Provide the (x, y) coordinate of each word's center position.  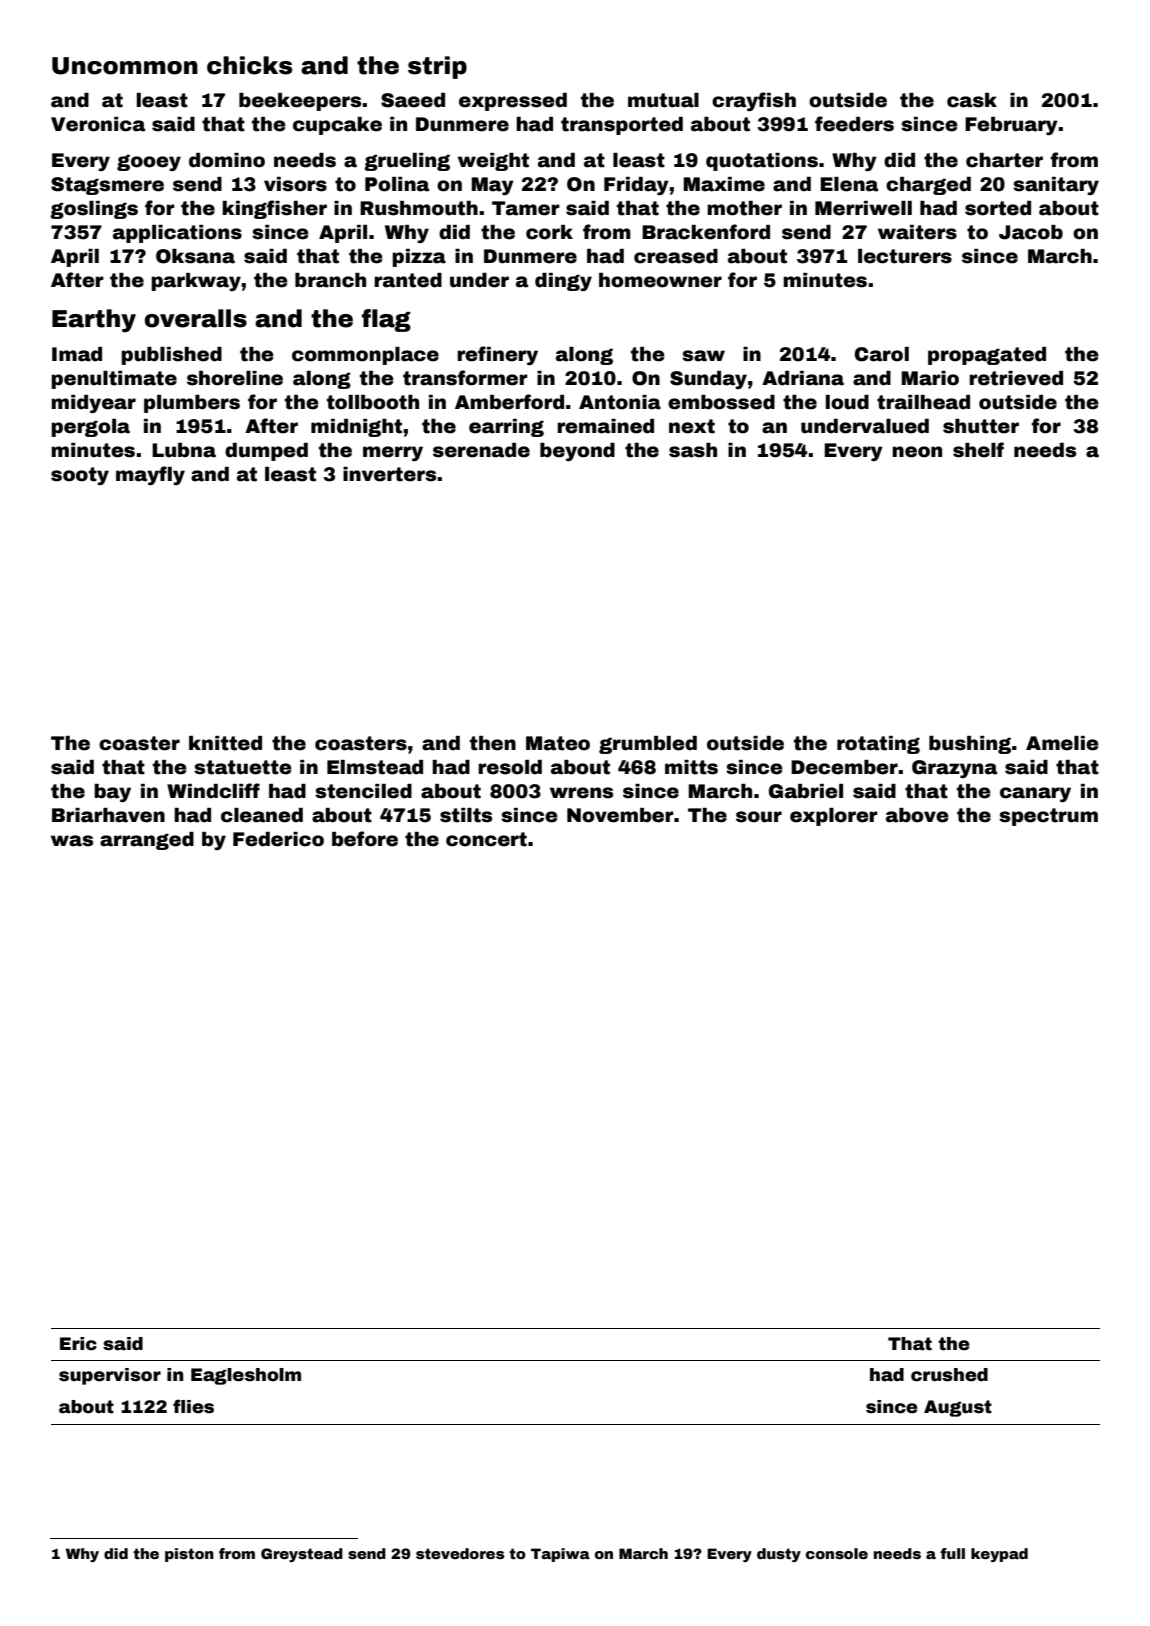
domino (227, 160)
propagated (987, 356)
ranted (408, 280)
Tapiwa (560, 1555)
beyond (577, 452)
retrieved (1016, 378)
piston (189, 1555)
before (365, 839)
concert (486, 839)
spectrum (1048, 817)
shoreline (235, 378)
